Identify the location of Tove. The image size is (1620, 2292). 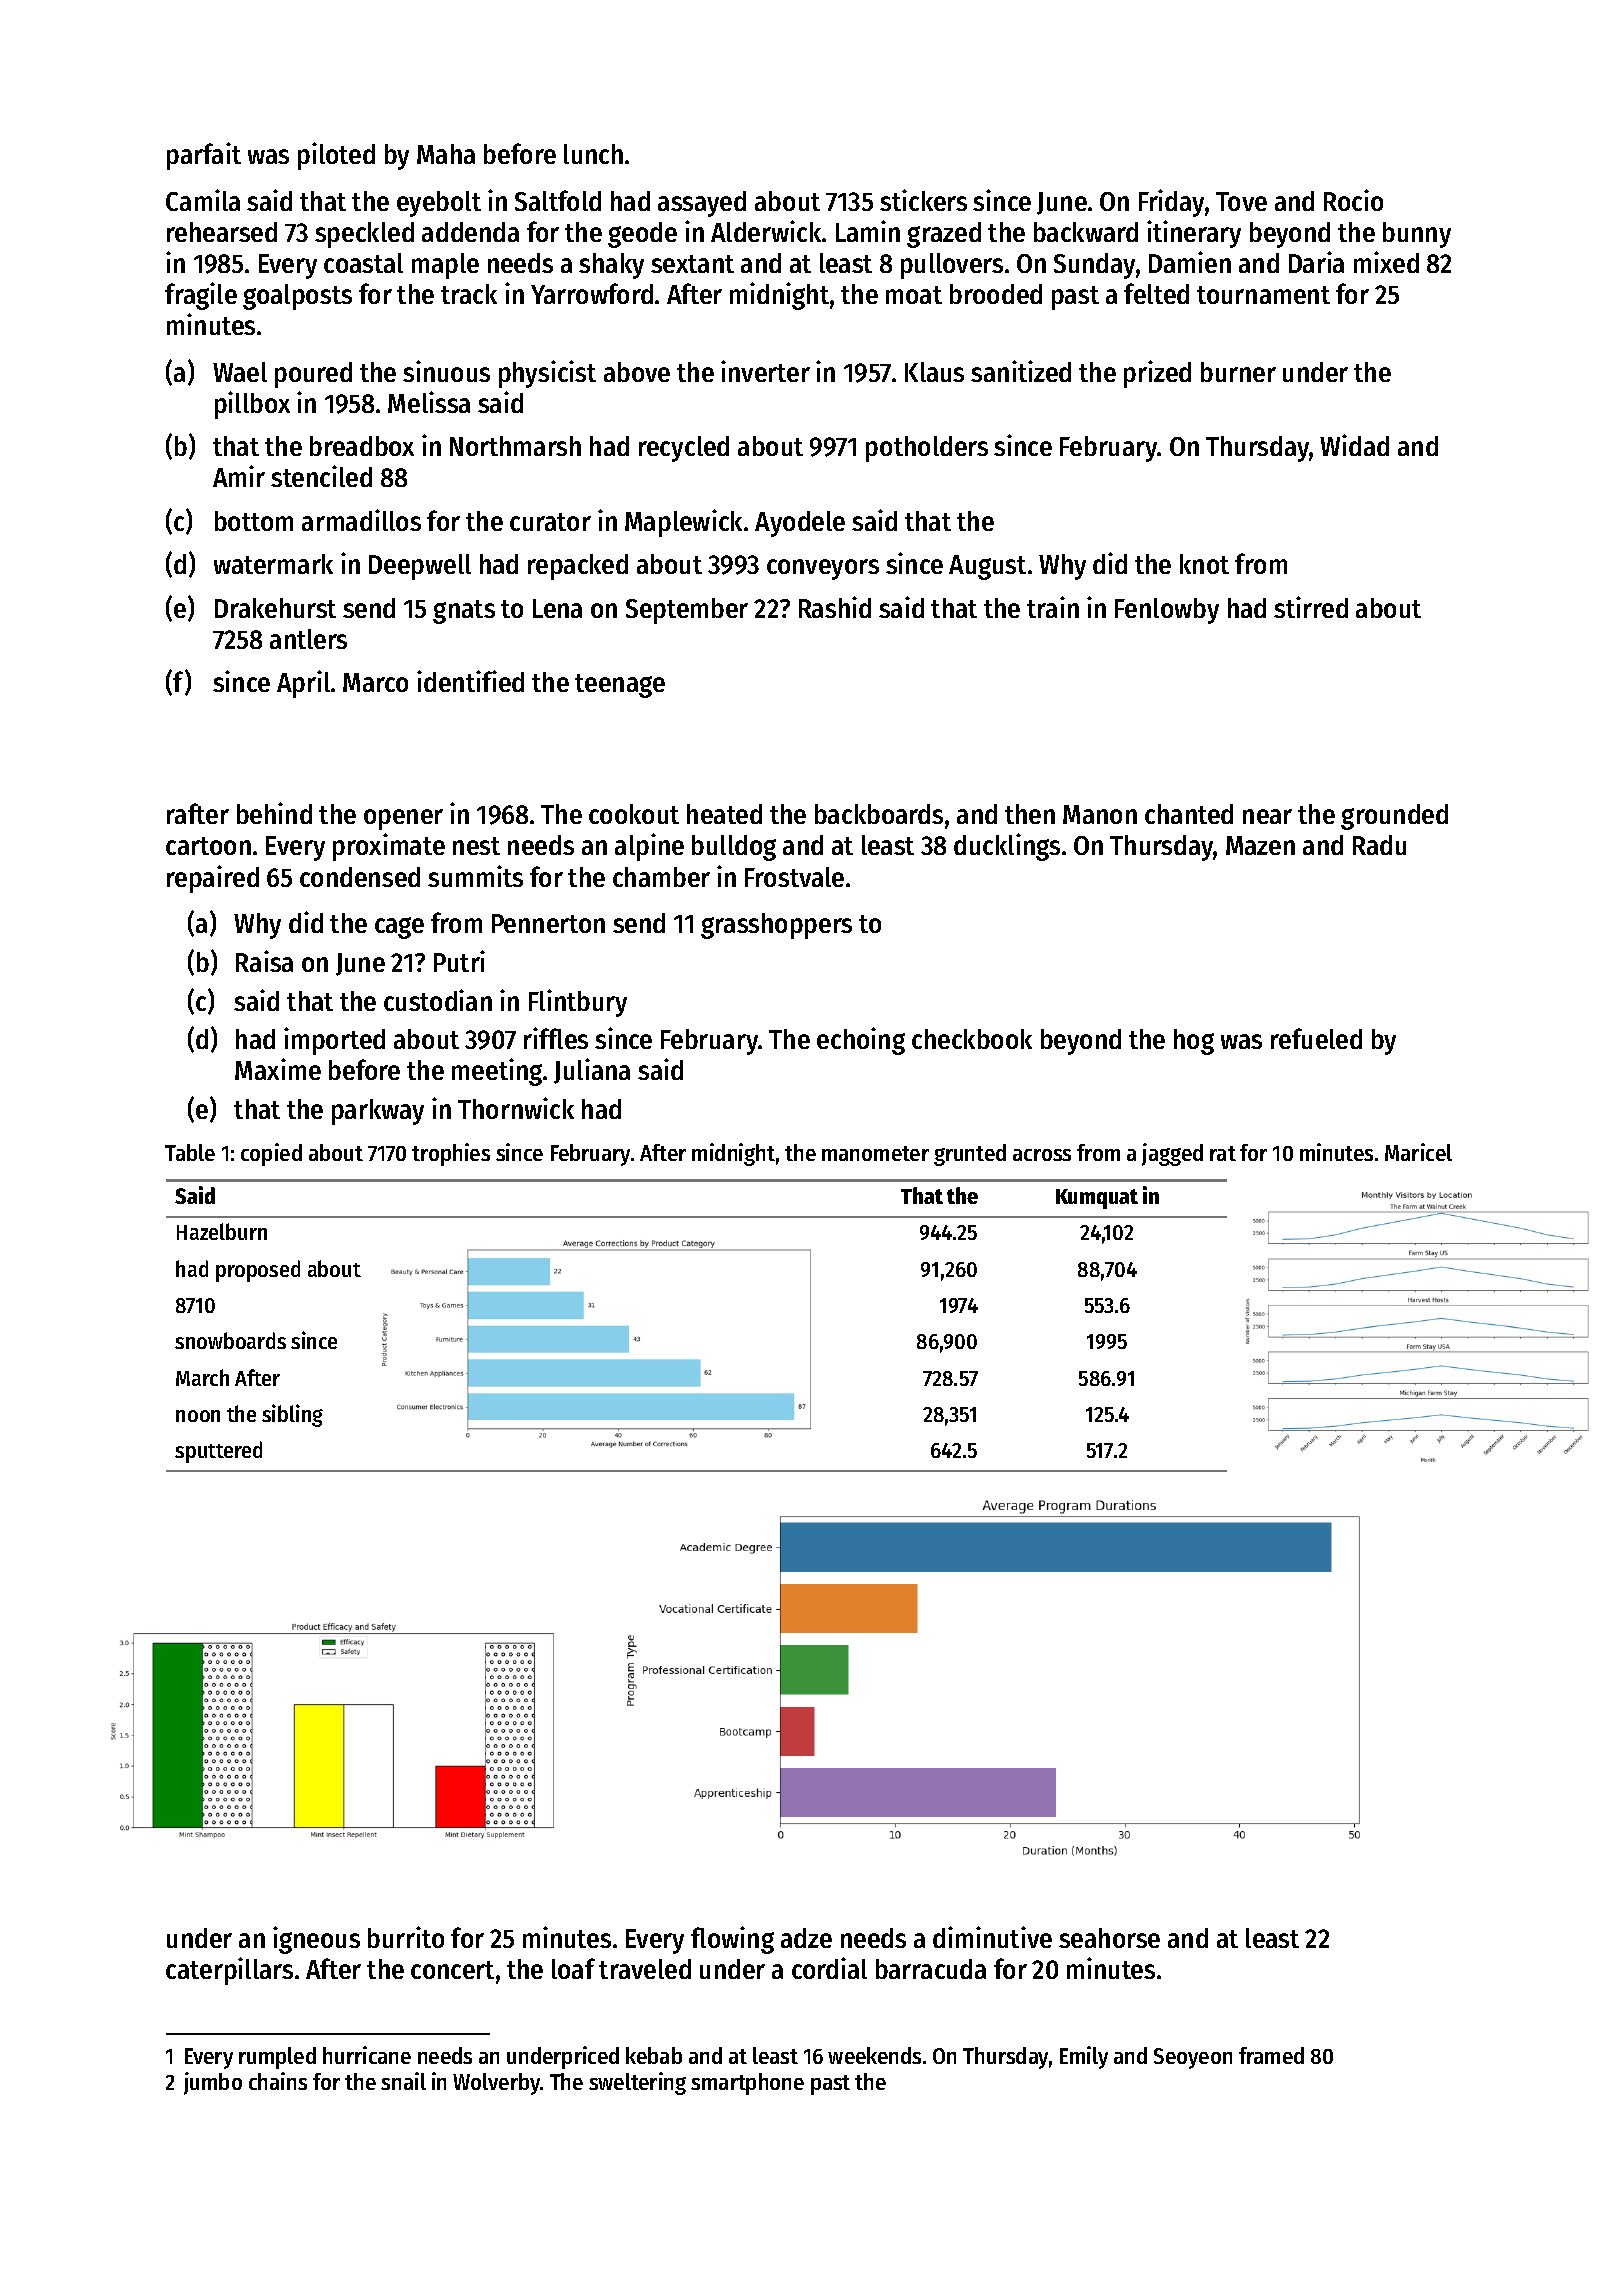
(1241, 201).
